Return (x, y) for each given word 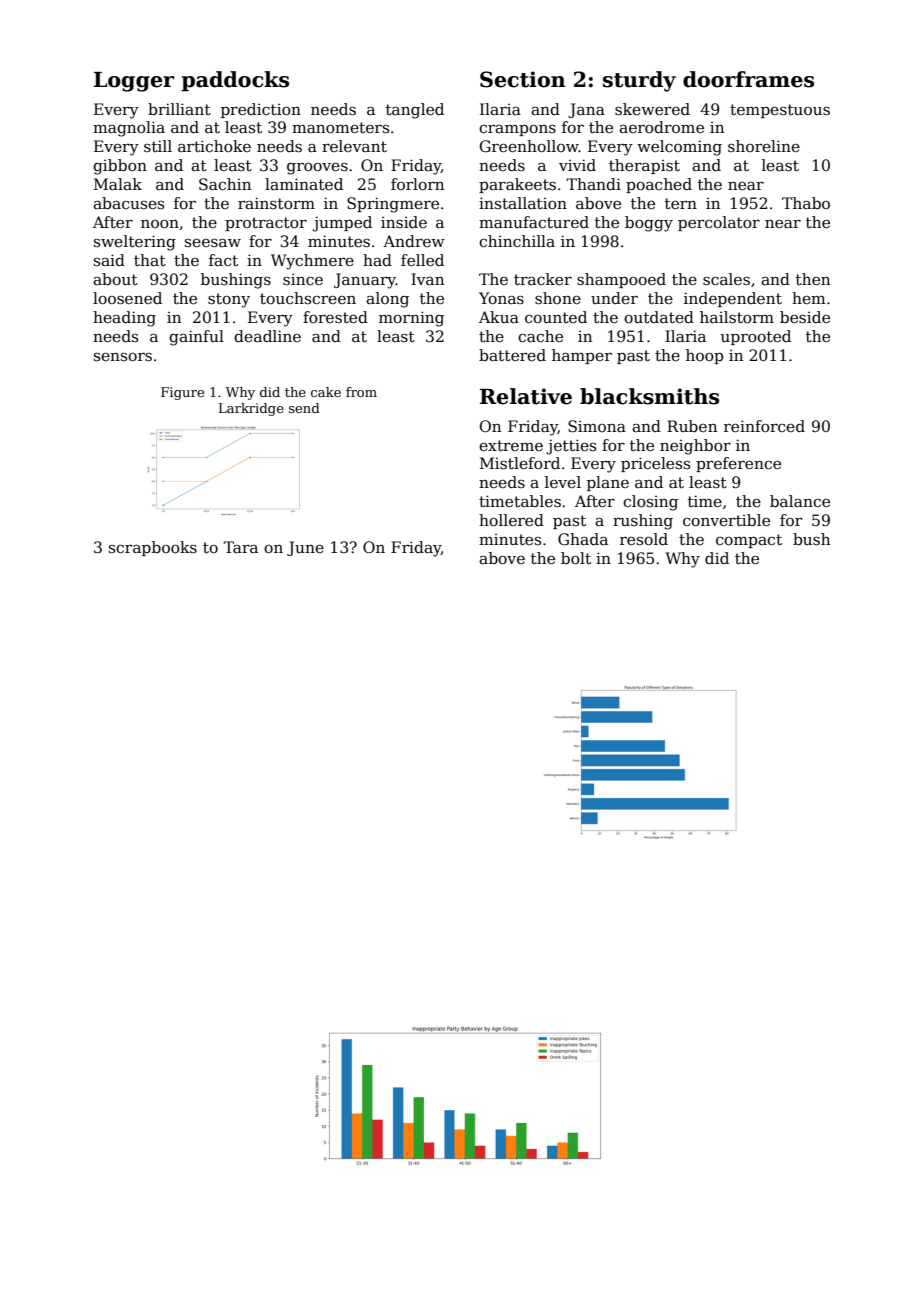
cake (326, 392)
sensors (123, 357)
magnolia (129, 129)
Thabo (806, 203)
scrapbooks (153, 548)
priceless (655, 464)
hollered (511, 520)
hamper (582, 356)
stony (229, 300)
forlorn (417, 184)
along (387, 300)
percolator (719, 223)
